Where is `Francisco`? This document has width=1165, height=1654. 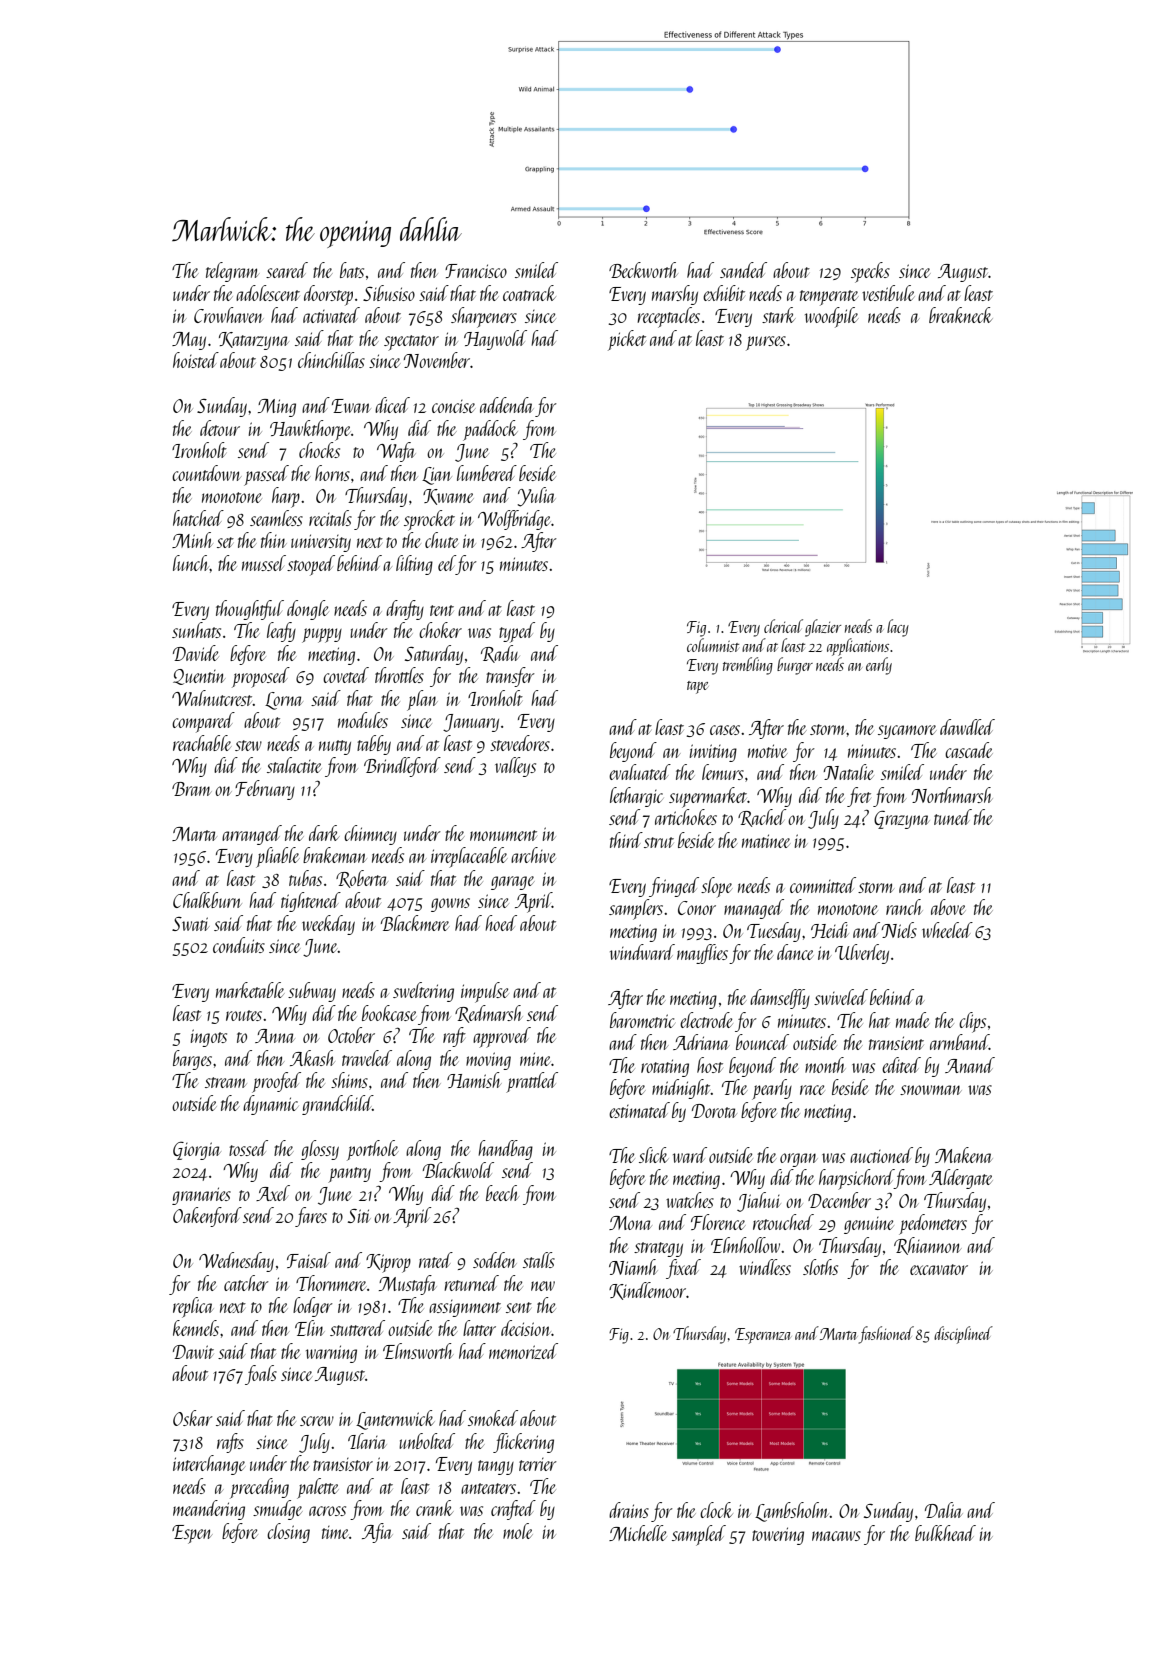
Francisco is located at coordinates (476, 271).
